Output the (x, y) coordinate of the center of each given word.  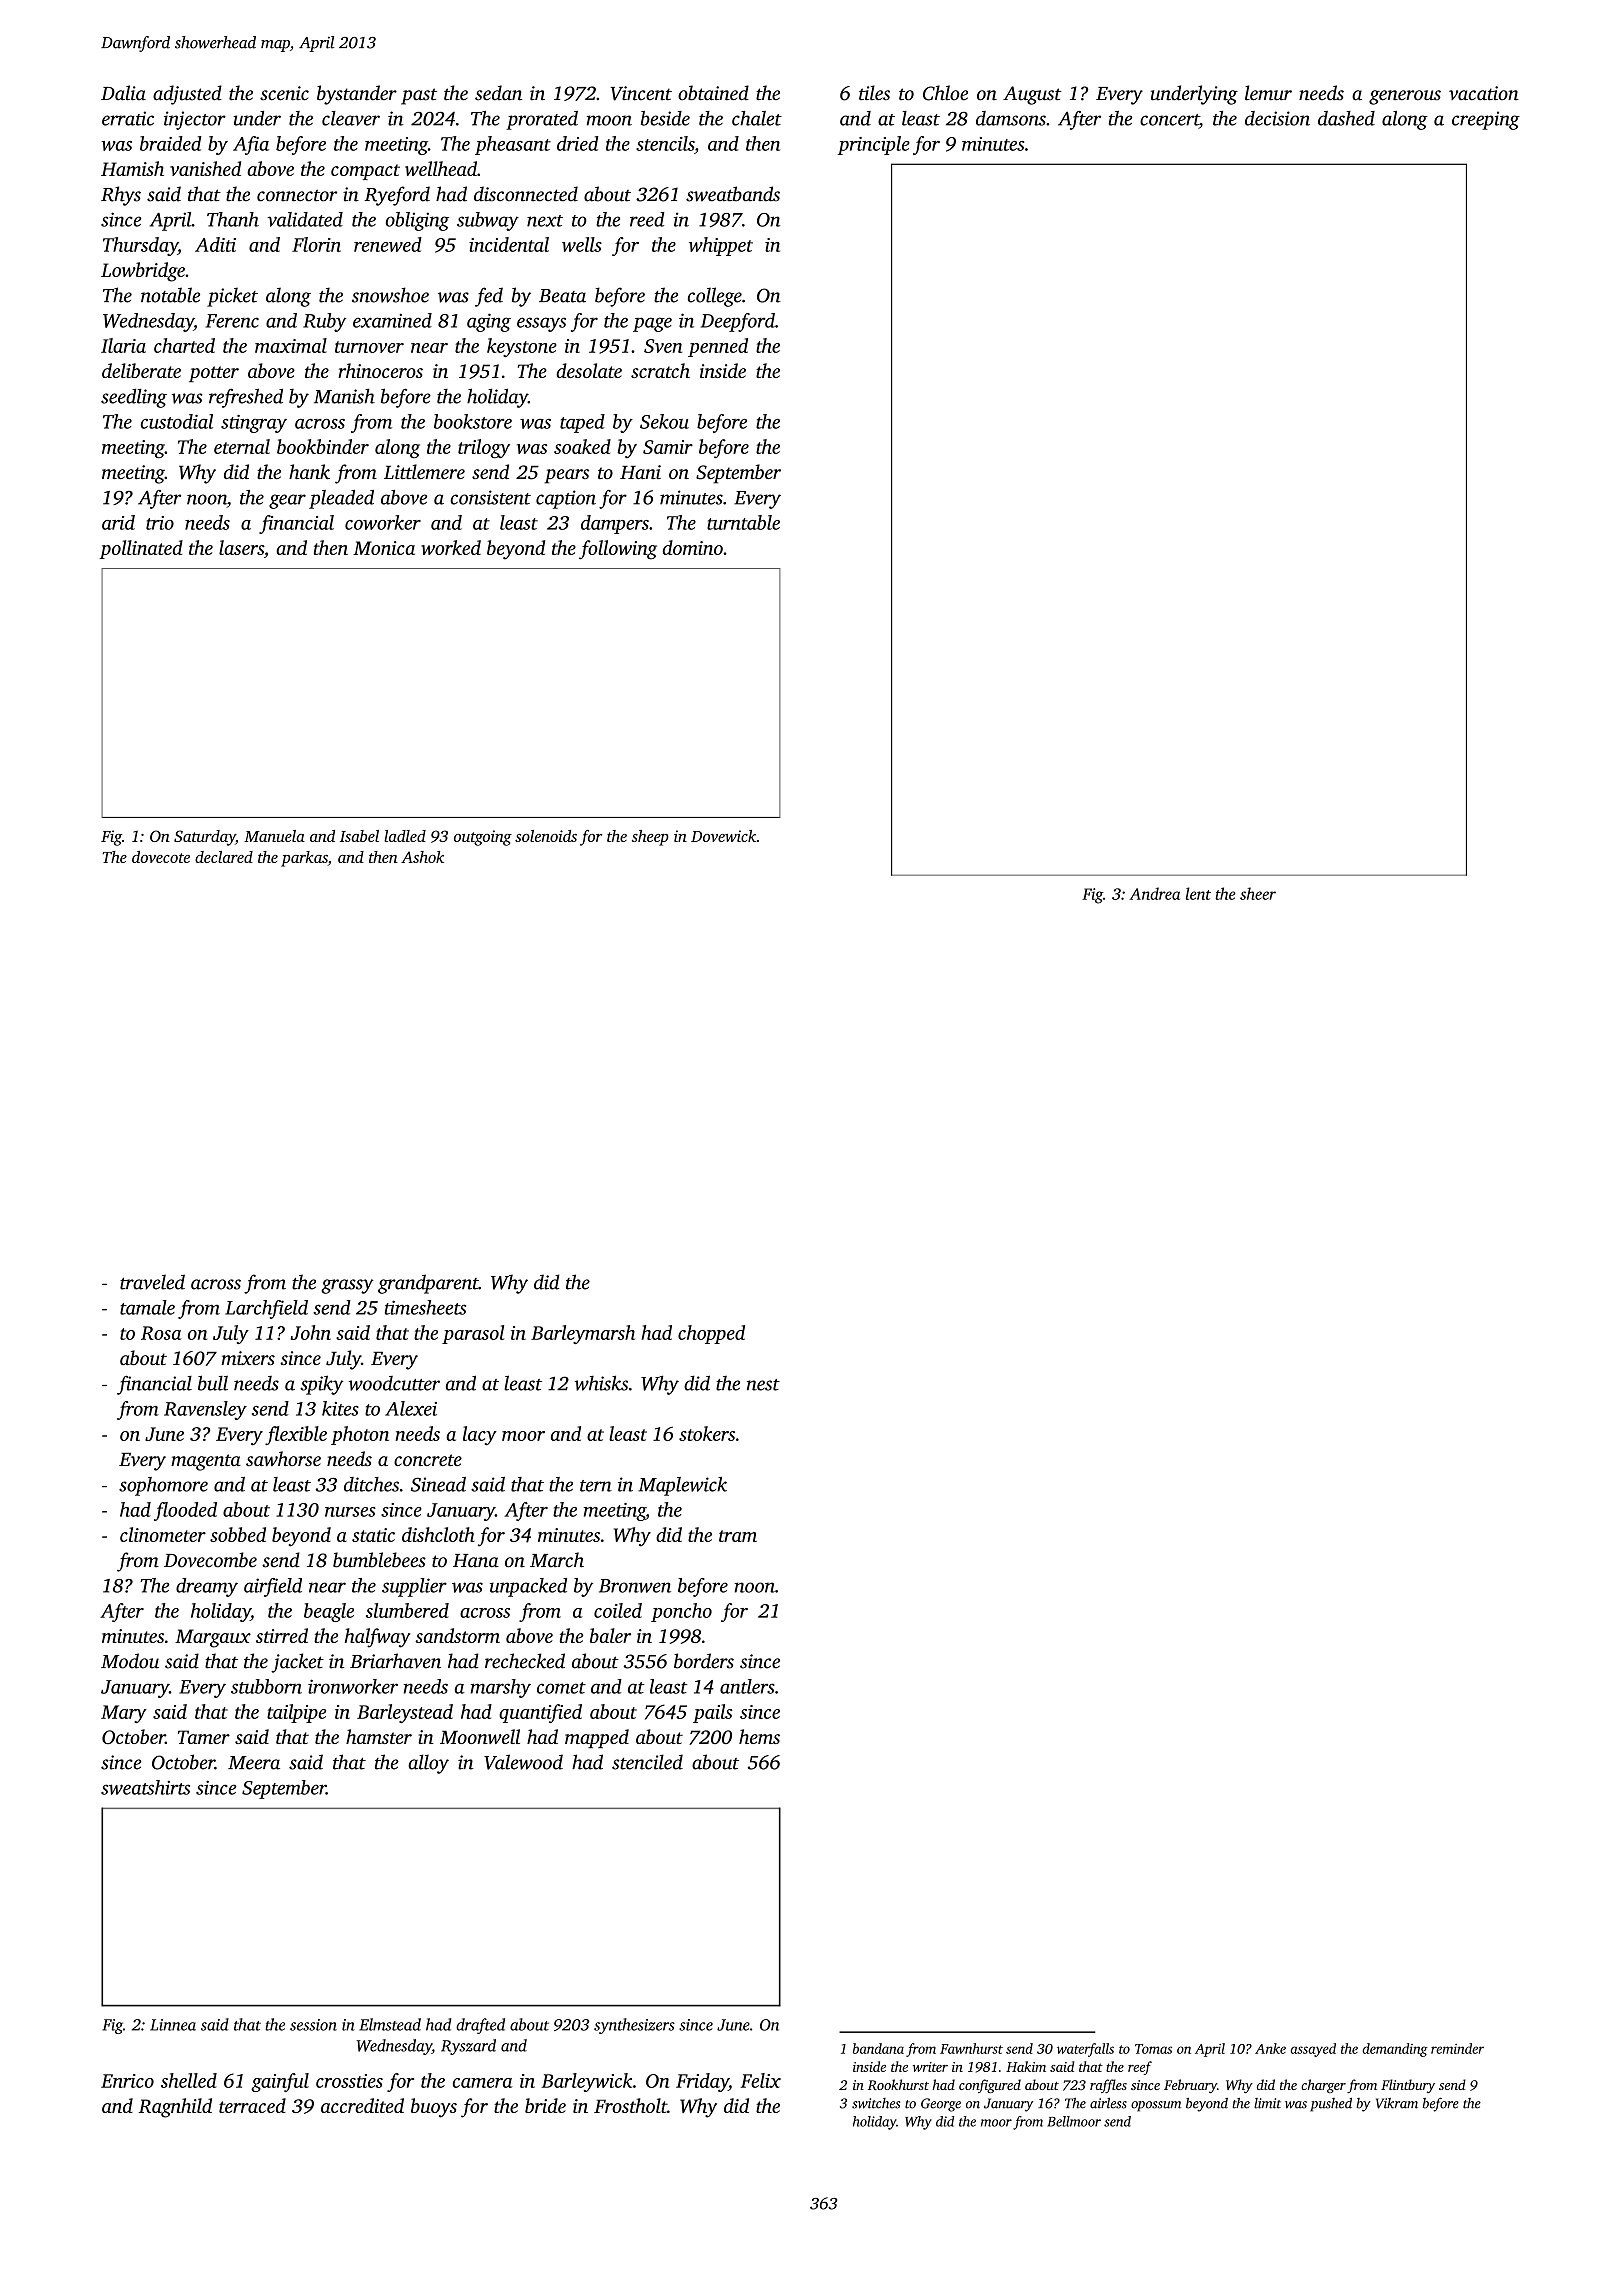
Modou (130, 1661)
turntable (743, 522)
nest (763, 1385)
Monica (384, 548)
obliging (417, 221)
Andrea (1154, 893)
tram (738, 1536)
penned (718, 347)
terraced (252, 2105)
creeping (1486, 120)
